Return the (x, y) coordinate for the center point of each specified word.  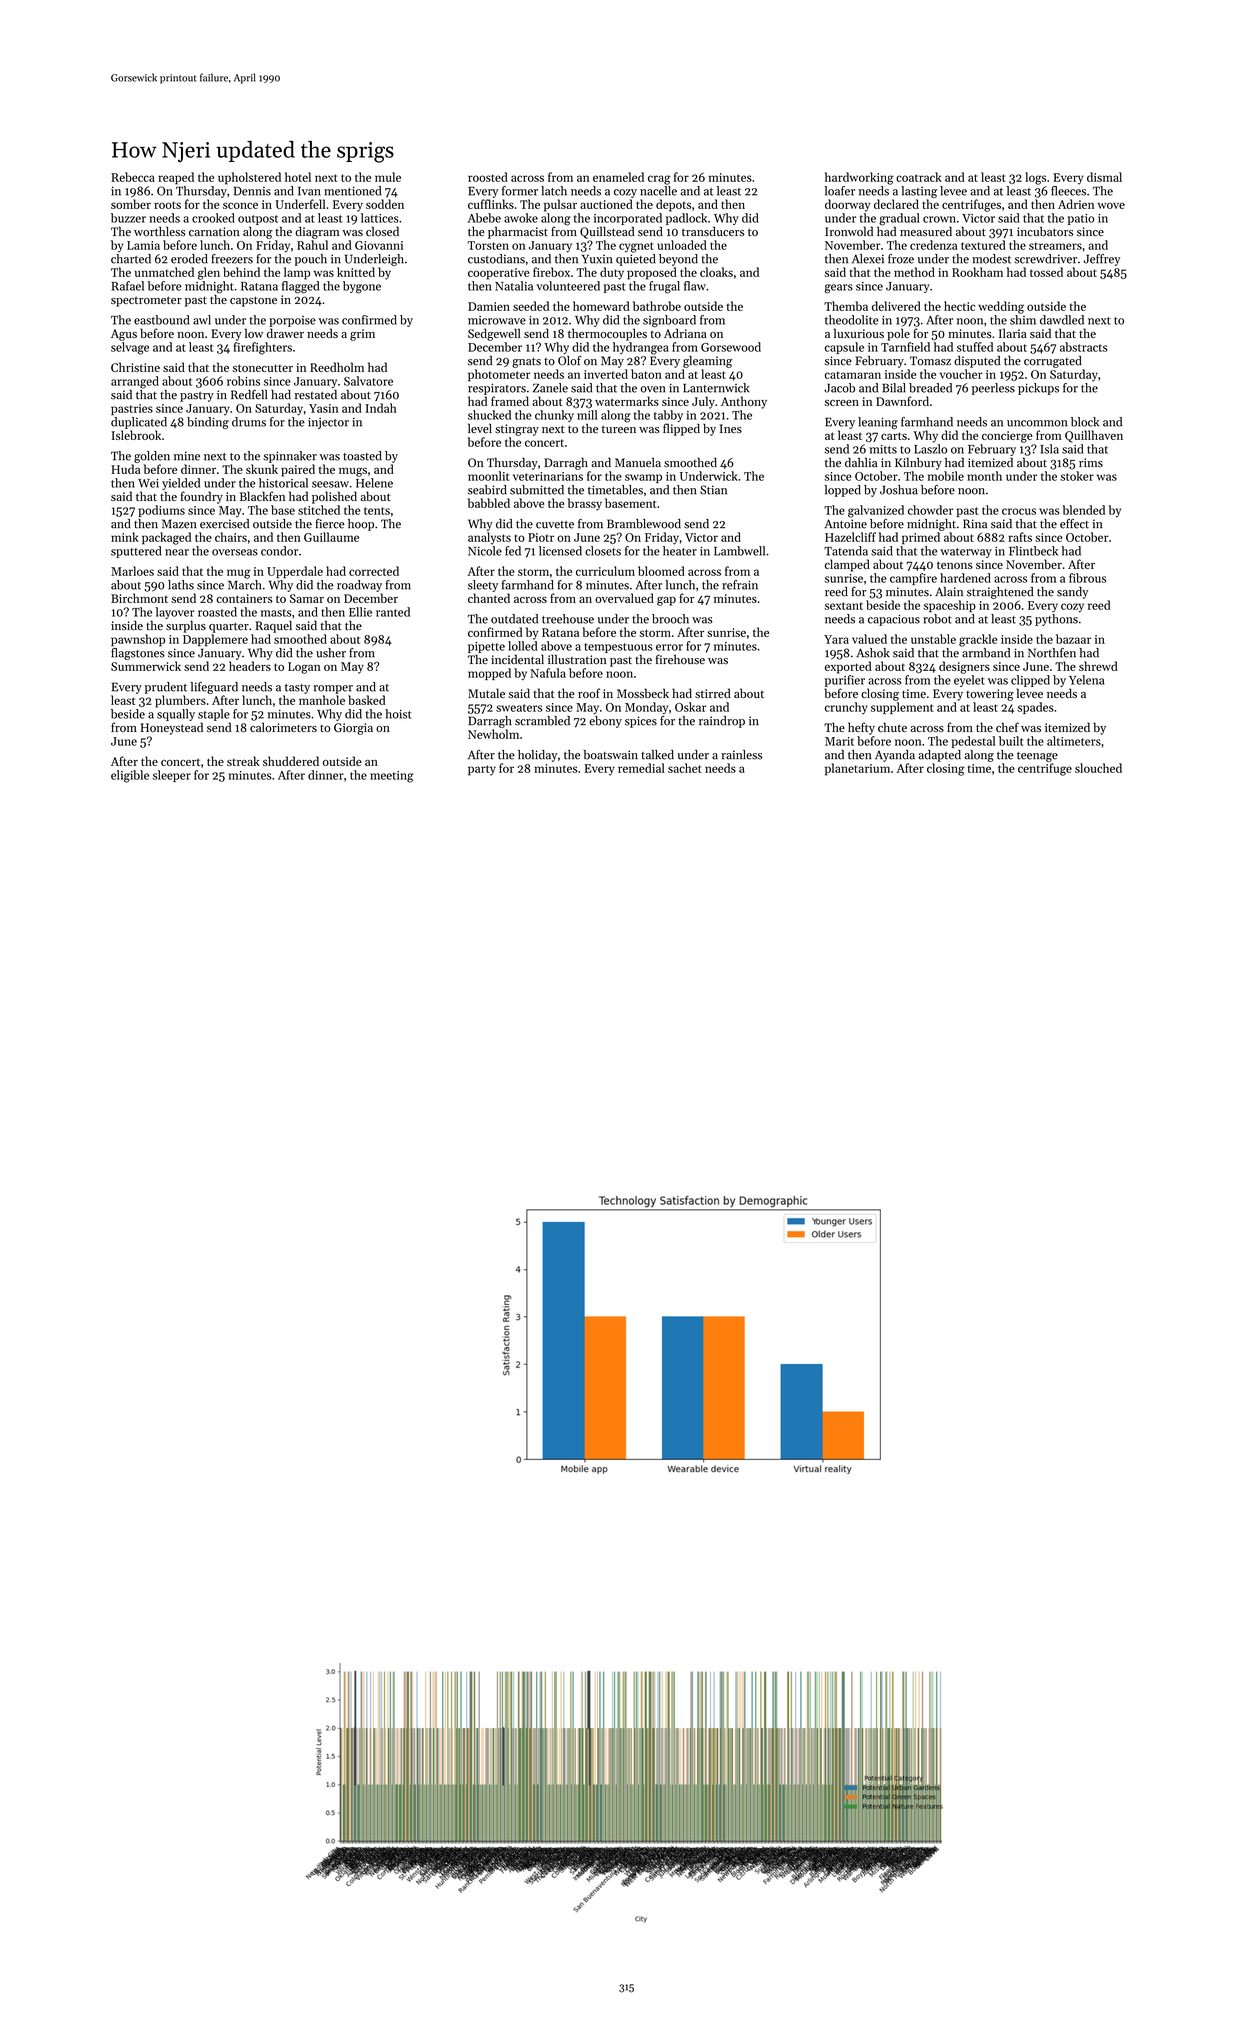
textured (983, 245)
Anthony (744, 402)
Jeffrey (1101, 260)
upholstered (249, 178)
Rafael (127, 286)
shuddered (291, 761)
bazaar (1073, 639)
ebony (605, 722)
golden (152, 457)
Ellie (360, 612)
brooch (670, 619)
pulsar (560, 205)
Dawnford (902, 401)
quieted (636, 260)
